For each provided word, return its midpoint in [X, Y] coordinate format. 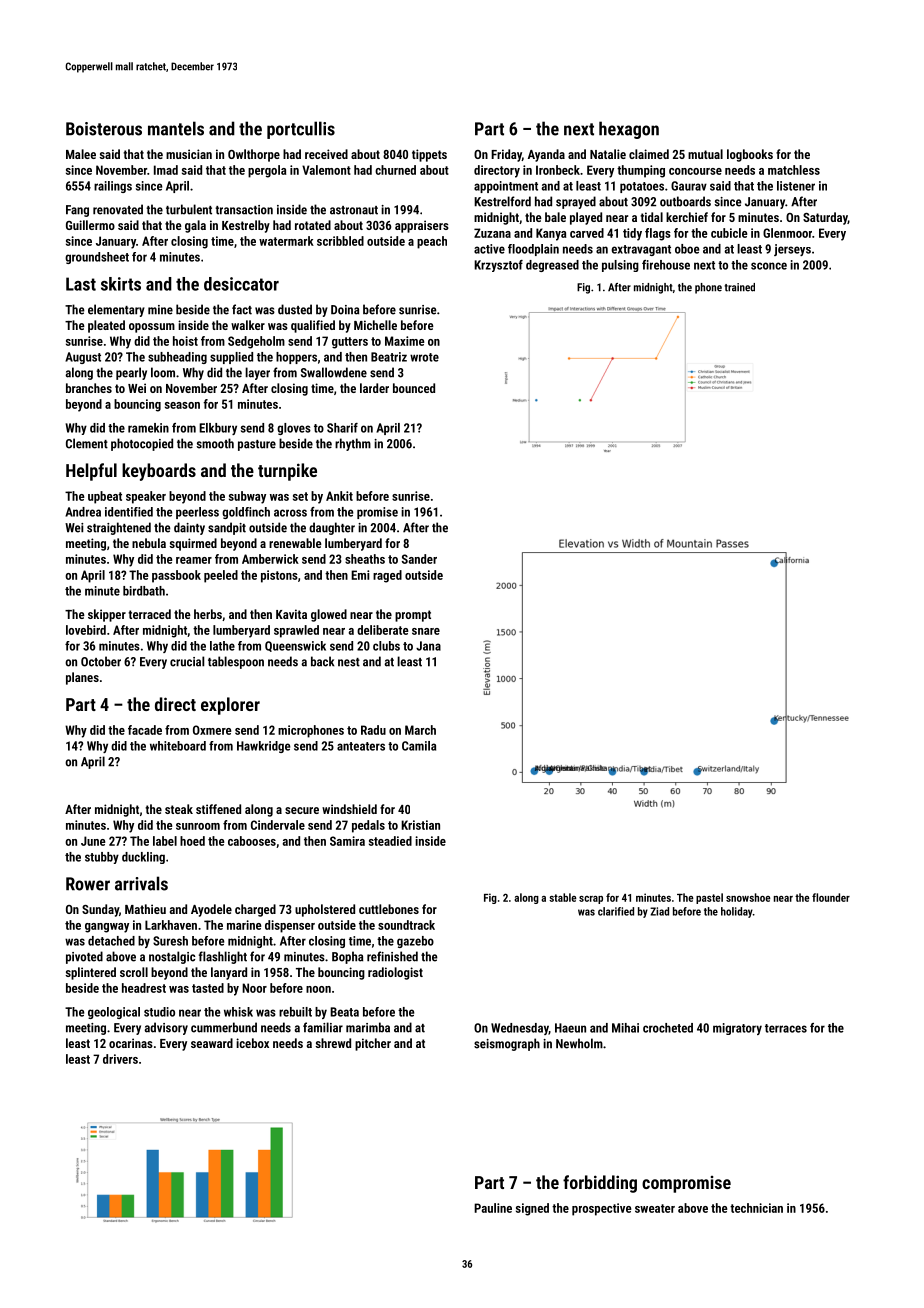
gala [195, 226]
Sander [419, 559]
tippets [429, 155]
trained [740, 287]
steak [179, 809]
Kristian [420, 825]
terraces [786, 1028]
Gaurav [689, 186]
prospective [602, 1209]
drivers [120, 1059]
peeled [221, 576]
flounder [831, 897]
